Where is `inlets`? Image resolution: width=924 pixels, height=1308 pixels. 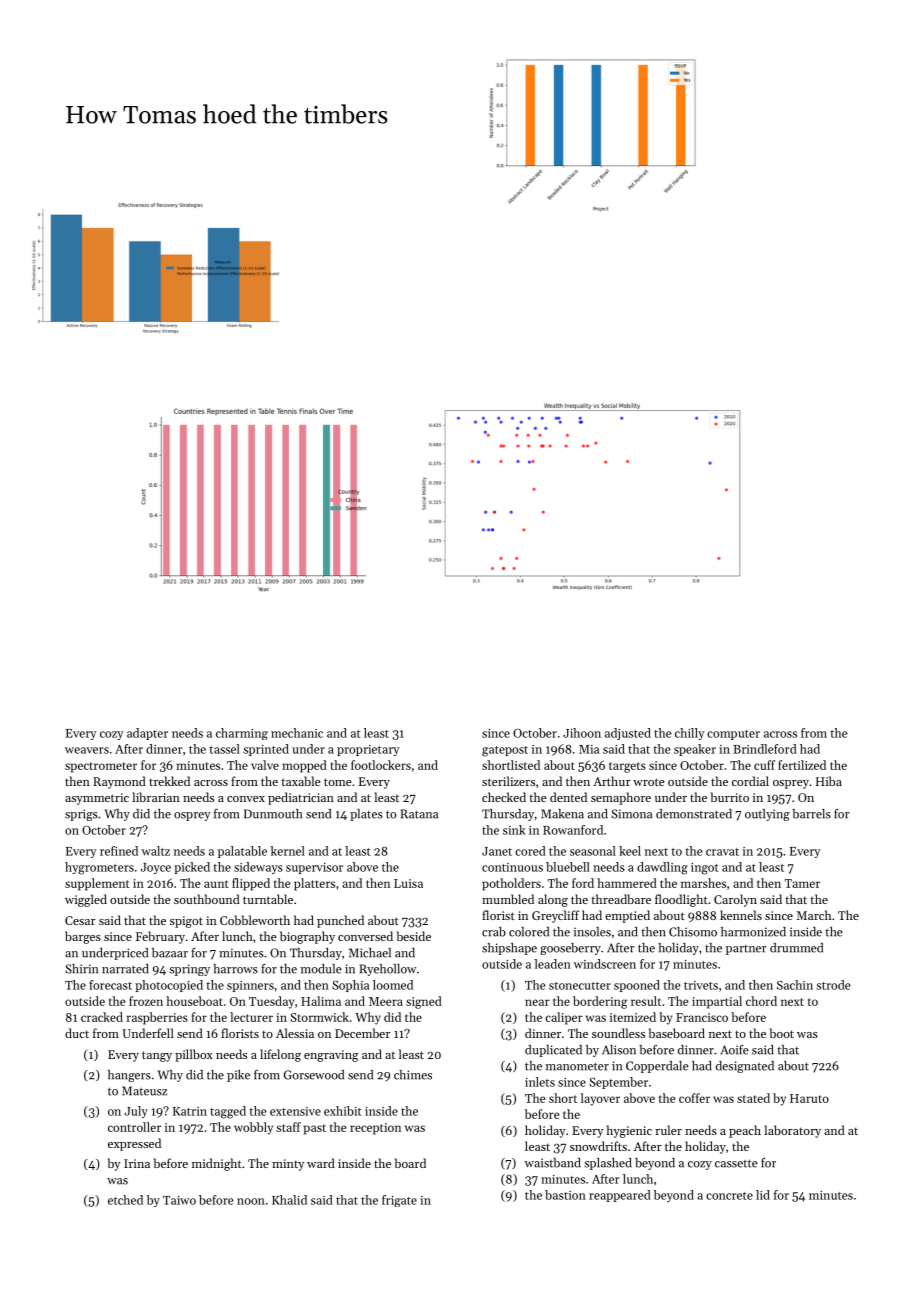
inlets is located at coordinates (540, 1082).
